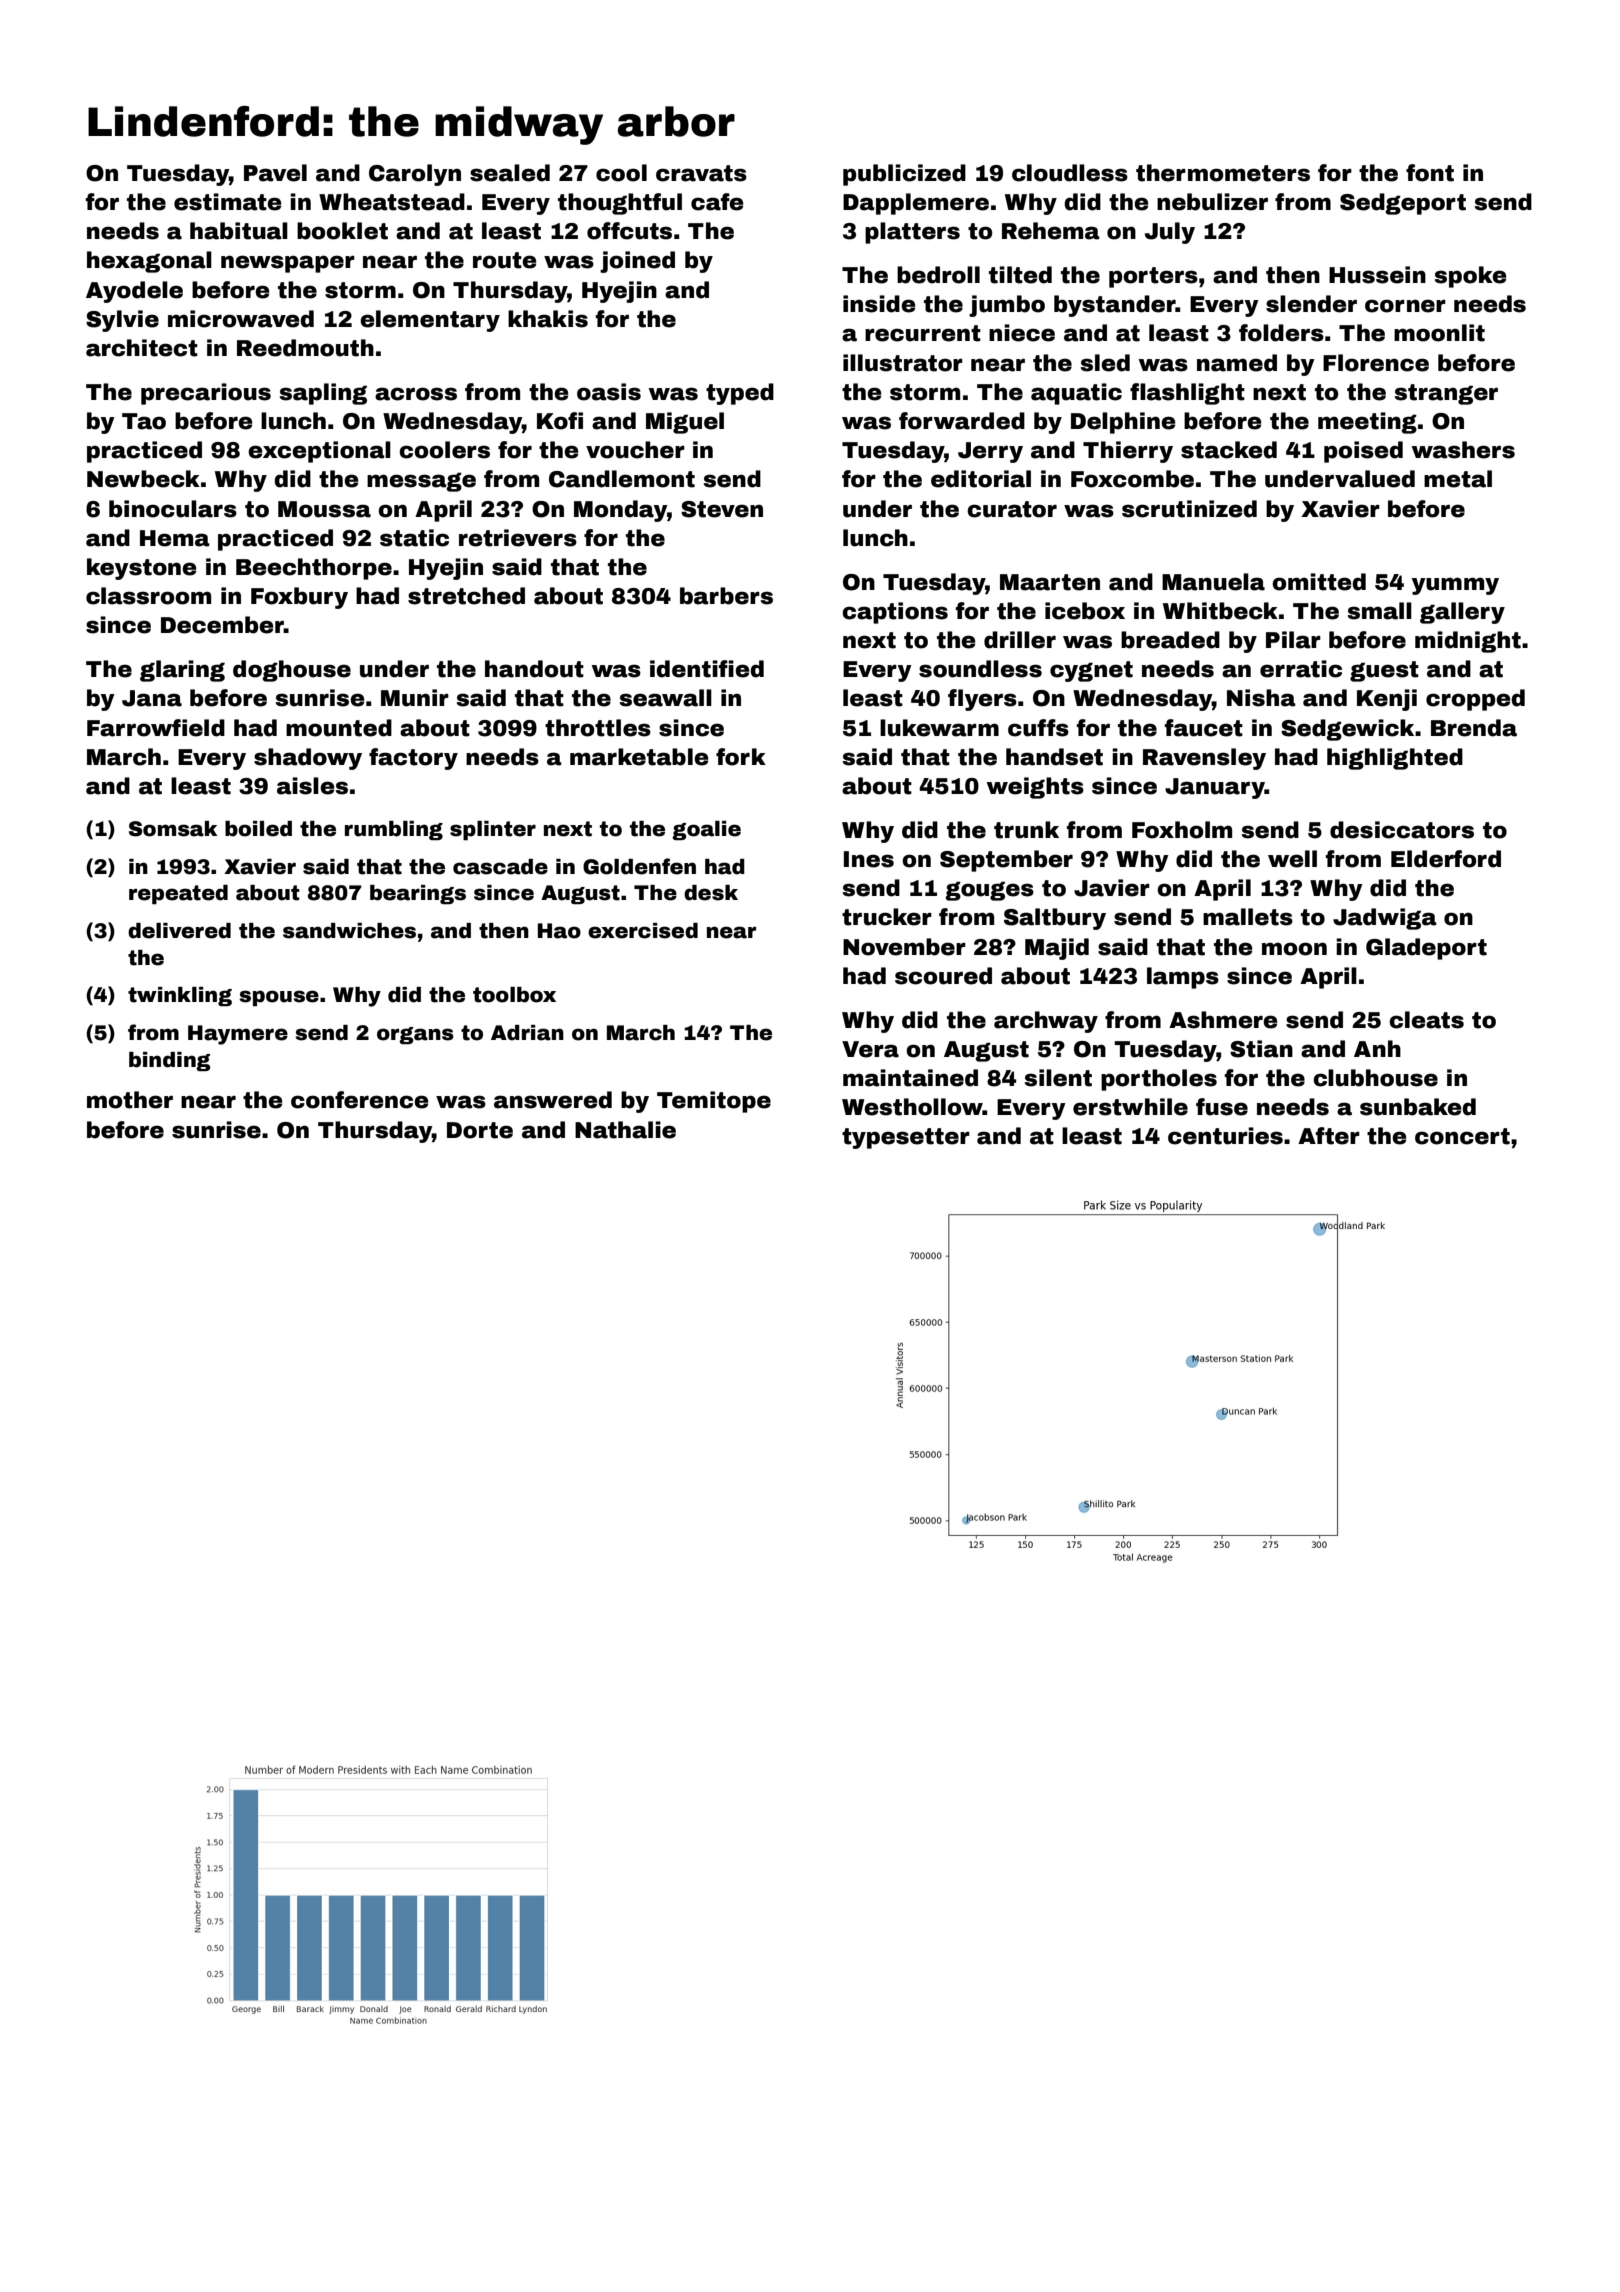  What do you see at coordinates (1132, 479) in the screenshot?
I see `Foxcombe` at bounding box center [1132, 479].
